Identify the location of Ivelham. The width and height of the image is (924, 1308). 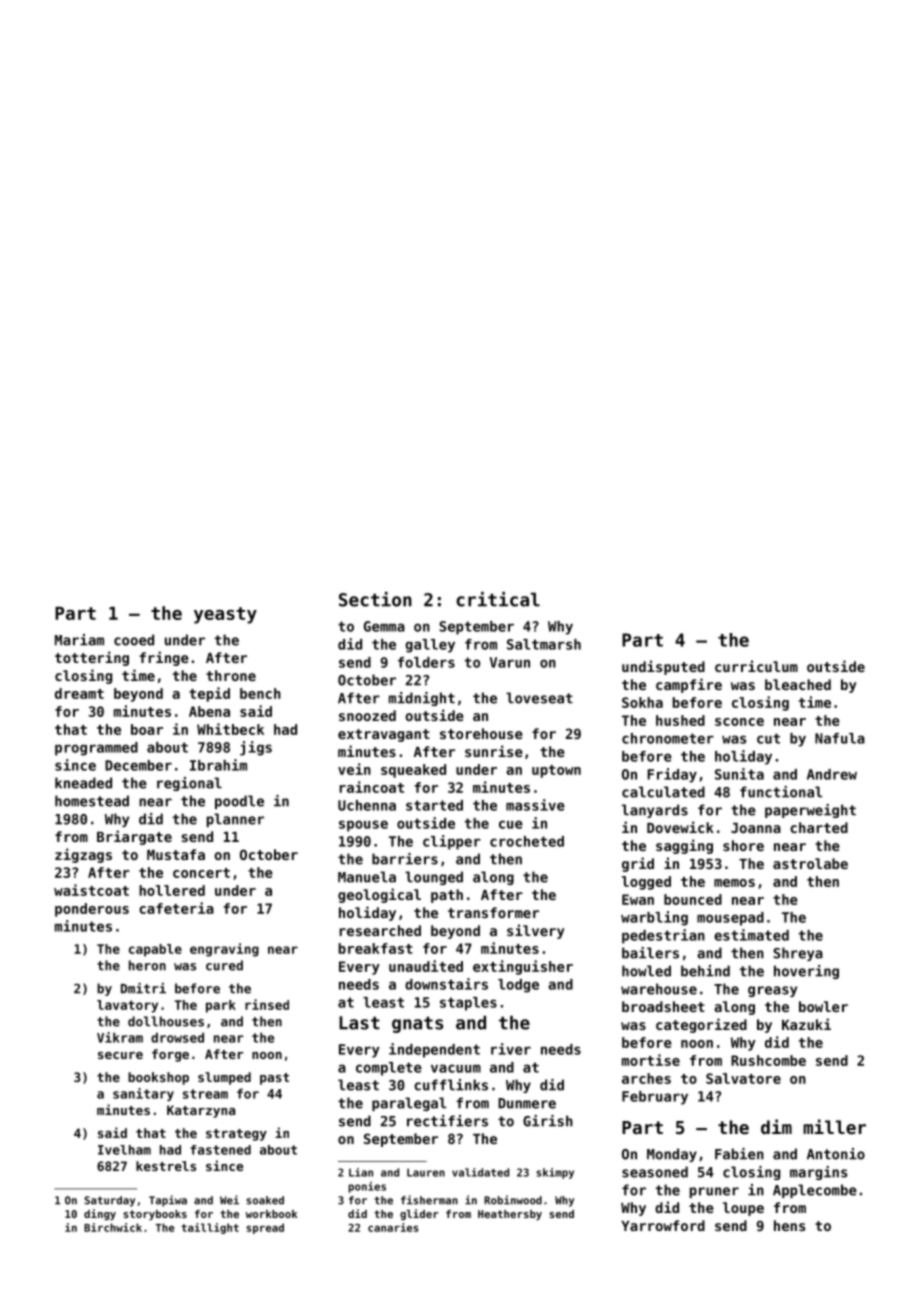
(124, 1150).
